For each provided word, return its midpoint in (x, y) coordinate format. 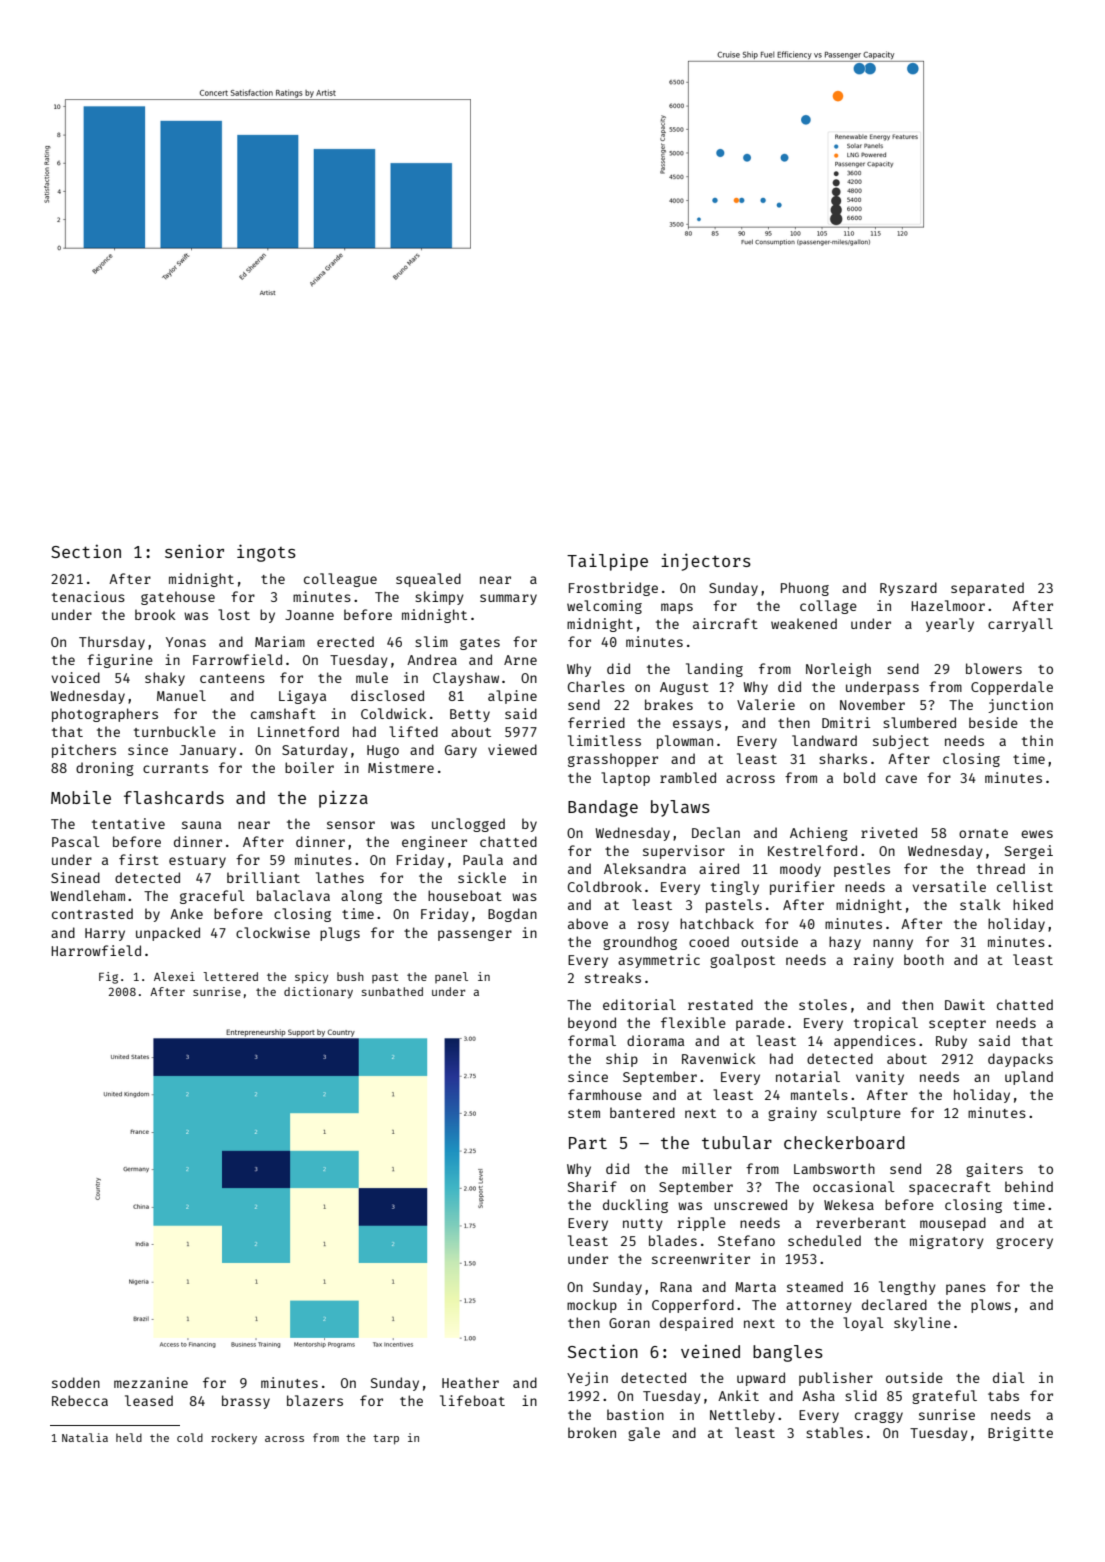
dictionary (318, 993)
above (588, 923)
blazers (315, 1400)
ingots (266, 553)
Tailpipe (607, 562)
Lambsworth (834, 1168)
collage (828, 607)
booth (924, 959)
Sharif (592, 1186)
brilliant (263, 877)
